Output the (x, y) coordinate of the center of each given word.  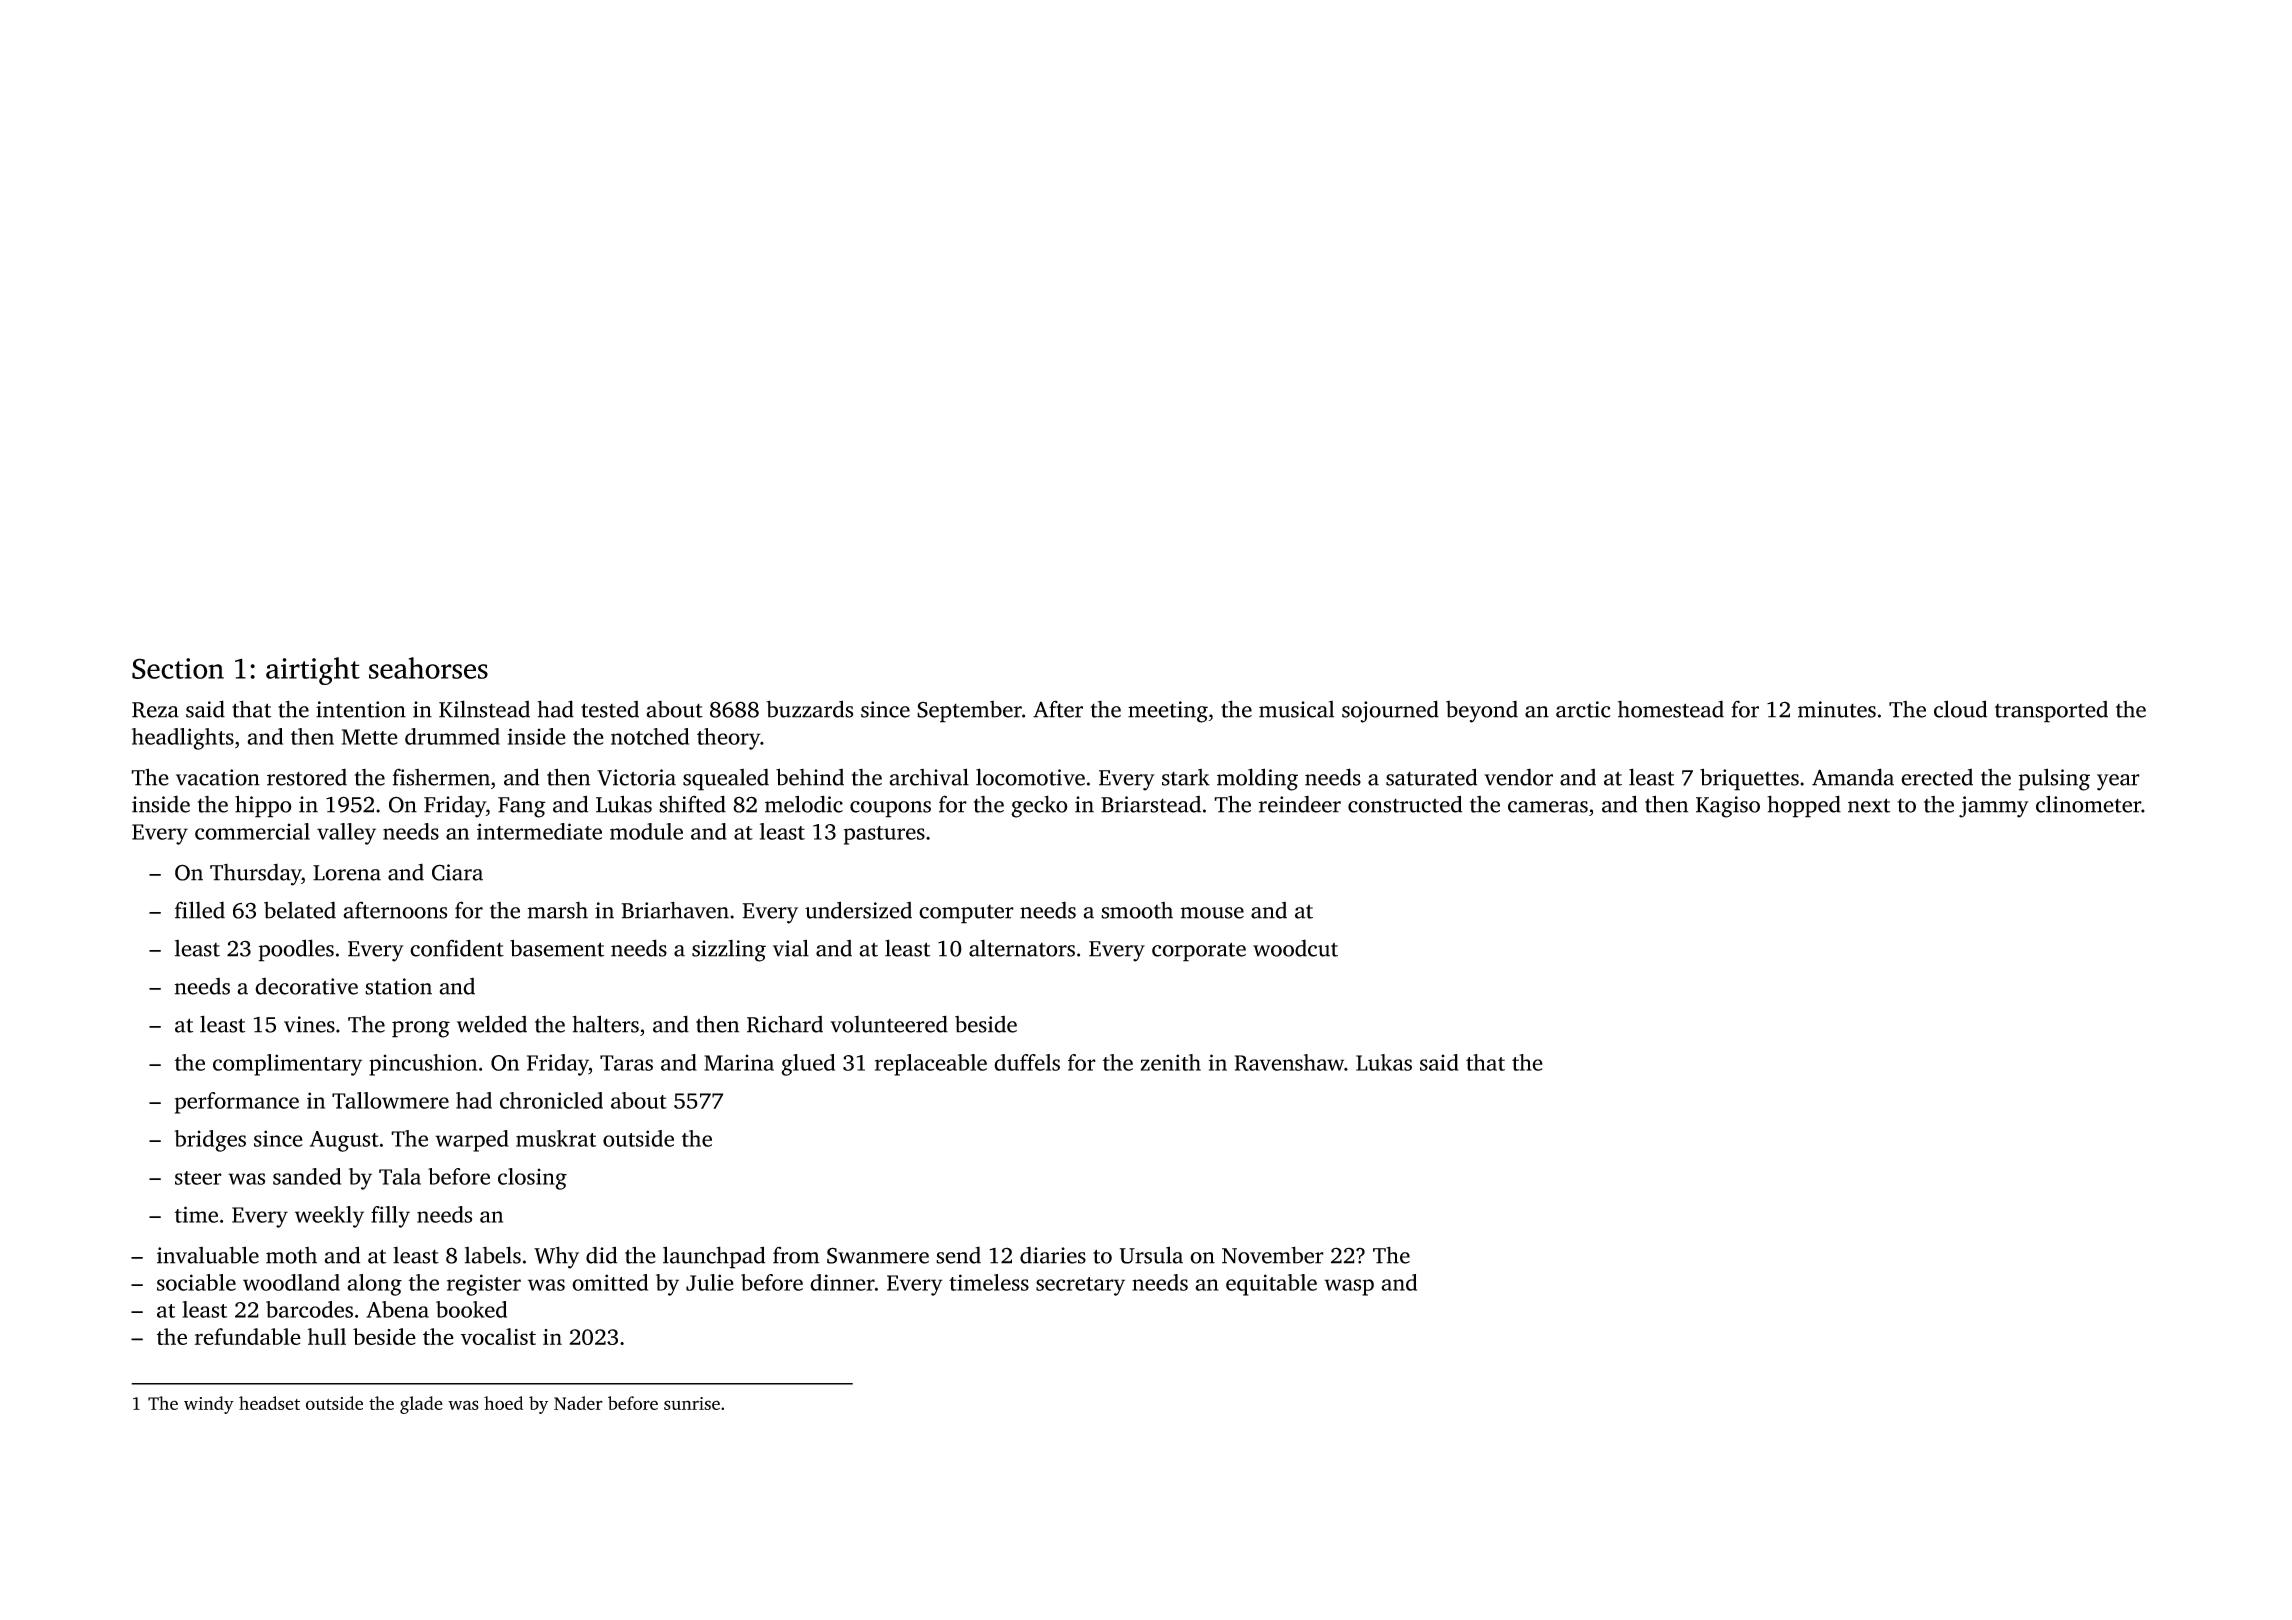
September (969, 712)
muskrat (556, 1138)
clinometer (2088, 804)
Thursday (256, 874)
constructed (1405, 804)
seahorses (428, 668)
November (1273, 1255)
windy (209, 1405)
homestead (1671, 709)
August (344, 1141)
